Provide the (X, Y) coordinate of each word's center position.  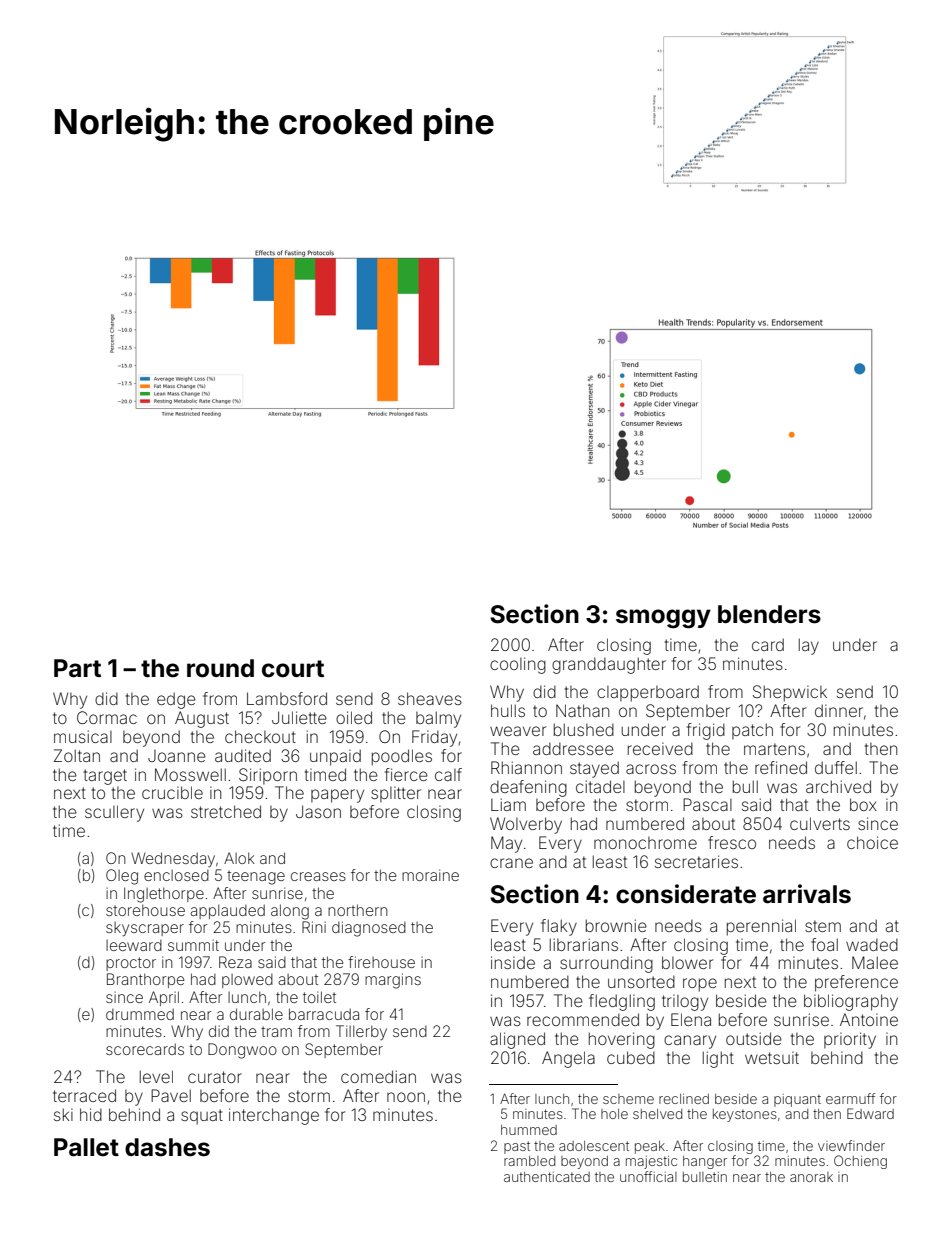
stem (823, 926)
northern (357, 910)
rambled (529, 1161)
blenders (769, 614)
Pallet (86, 1147)
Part (77, 668)
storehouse (145, 910)
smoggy (663, 619)
